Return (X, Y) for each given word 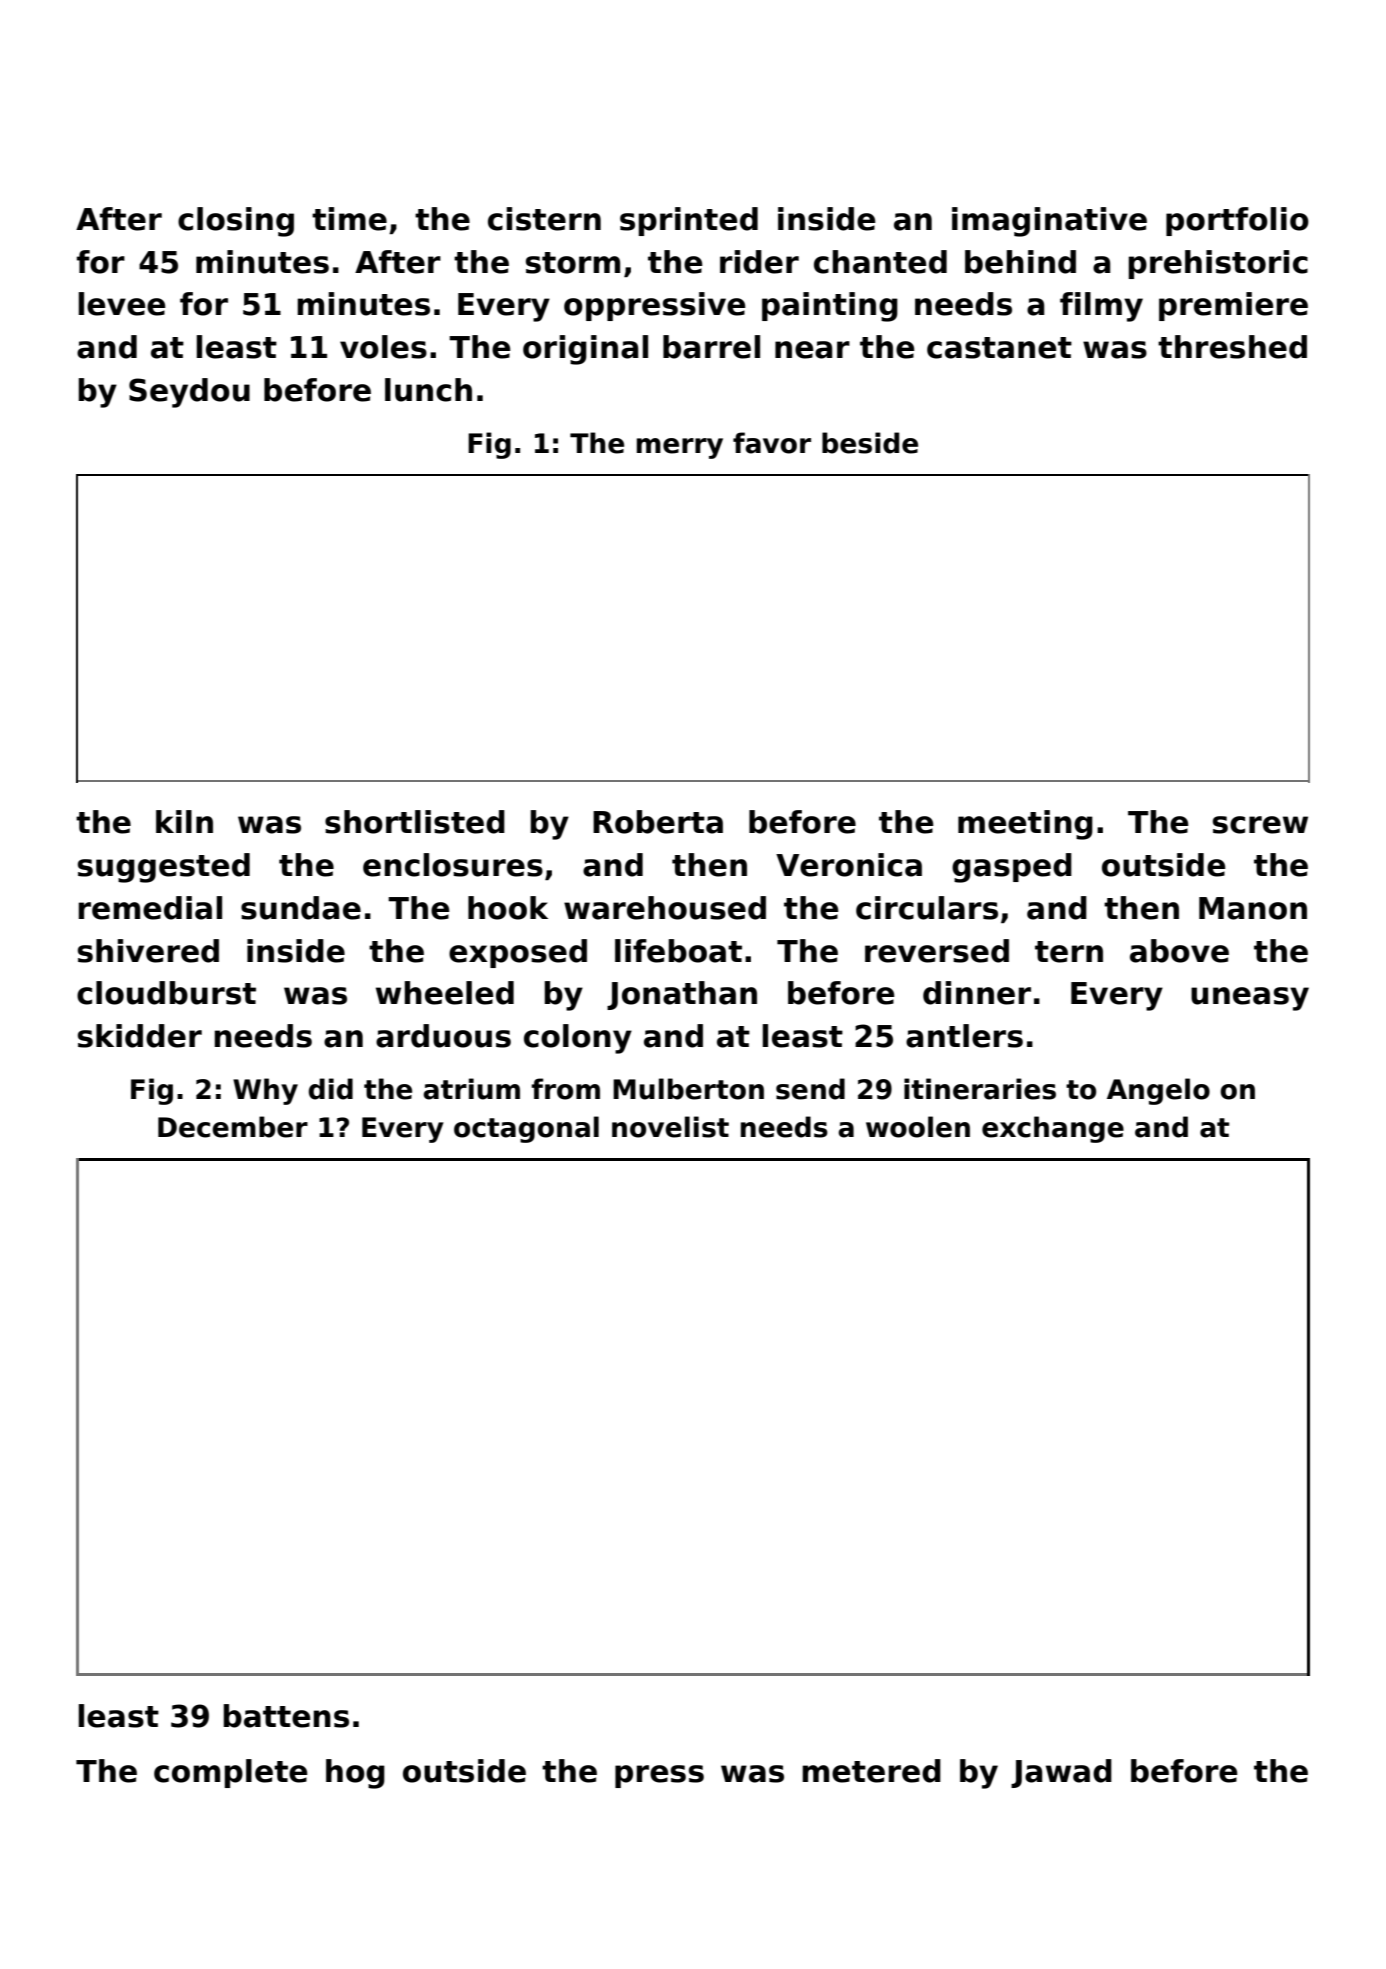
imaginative (1049, 222)
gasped (1012, 868)
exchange (1053, 1129)
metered (871, 1771)
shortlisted (415, 822)
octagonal (526, 1129)
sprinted (689, 221)
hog (355, 1774)
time (349, 219)
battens (286, 1716)
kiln (184, 821)
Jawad (1061, 1773)
